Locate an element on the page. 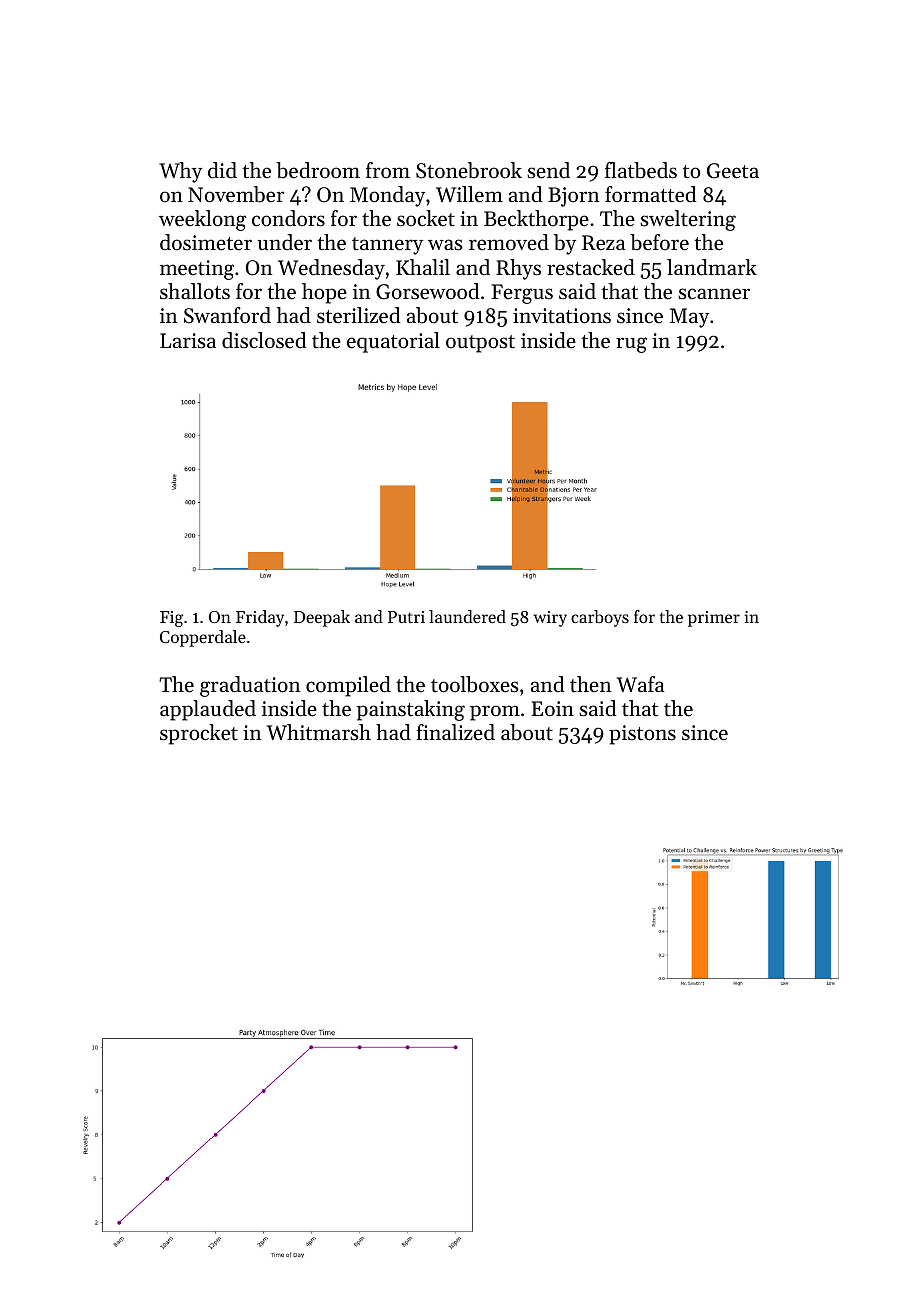 This image has height=1311, width=924. Copperdale is located at coordinates (203, 638).
